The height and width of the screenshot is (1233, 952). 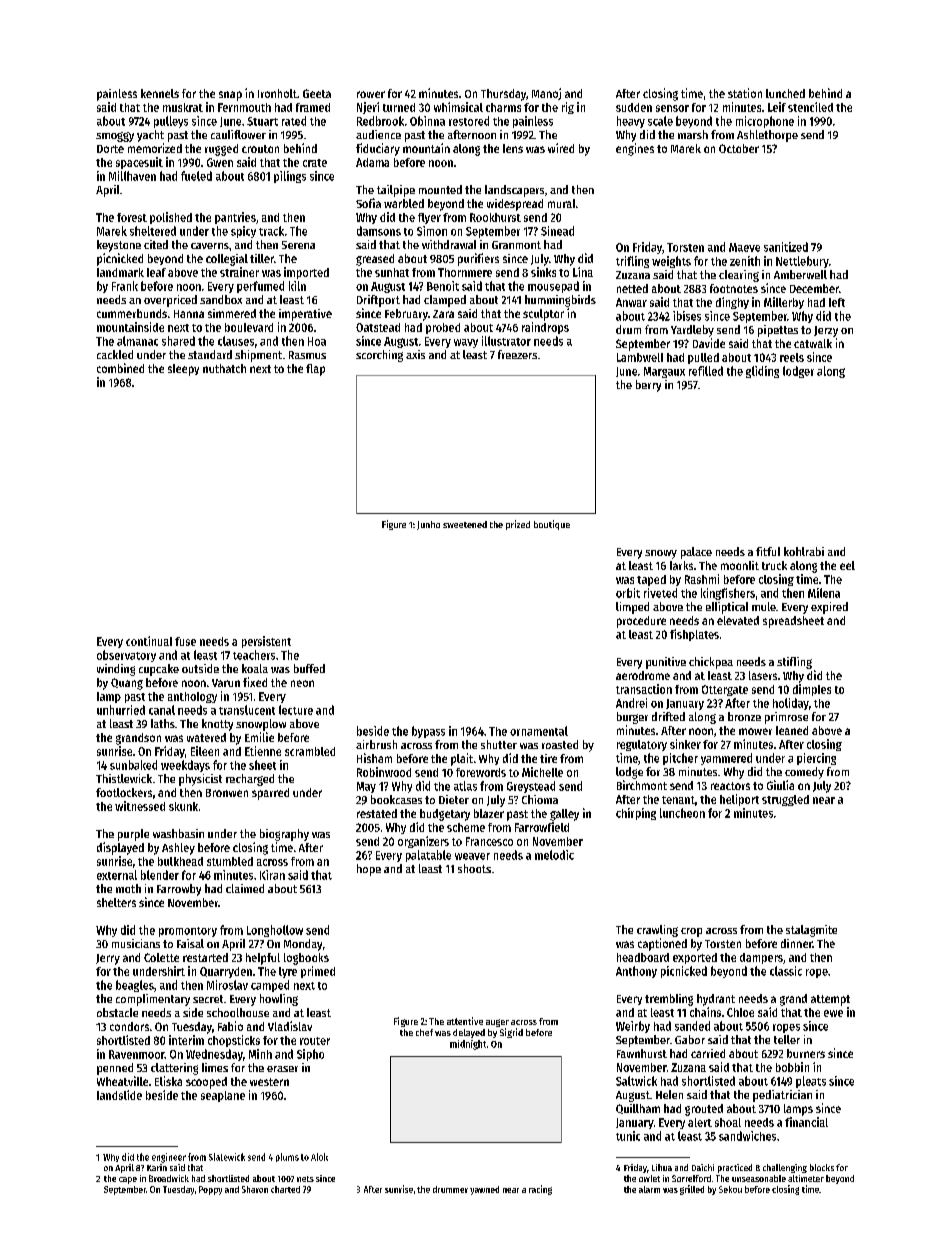 What do you see at coordinates (374, 758) in the screenshot?
I see `Hisham` at bounding box center [374, 758].
